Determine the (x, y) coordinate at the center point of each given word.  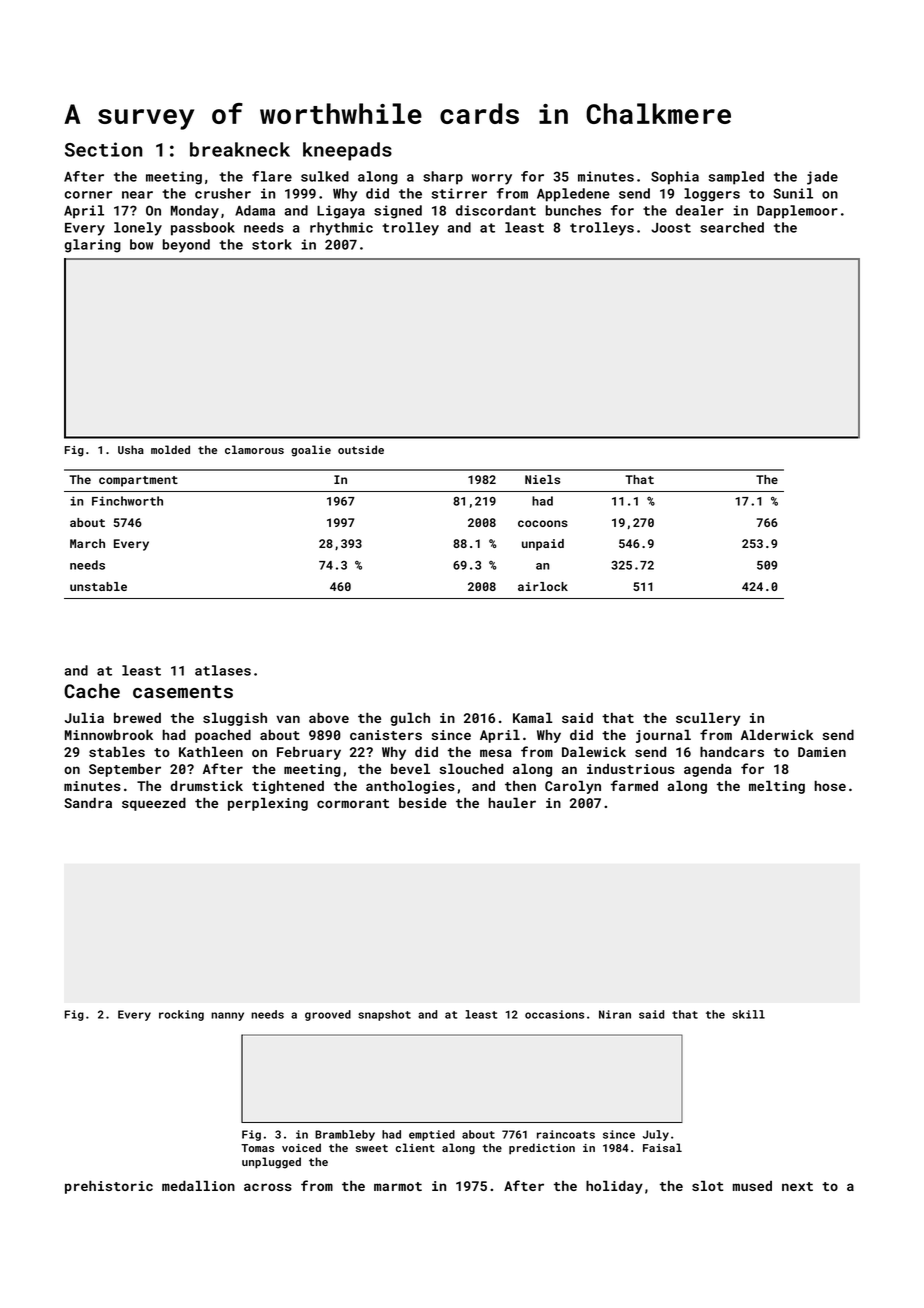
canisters (386, 735)
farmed (634, 785)
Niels (542, 479)
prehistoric (109, 1187)
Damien (822, 752)
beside (423, 803)
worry (492, 179)
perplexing (268, 804)
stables (117, 751)
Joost (671, 228)
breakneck (240, 149)
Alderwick (777, 734)
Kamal (533, 718)
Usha (131, 449)
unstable (98, 586)
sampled (736, 178)
